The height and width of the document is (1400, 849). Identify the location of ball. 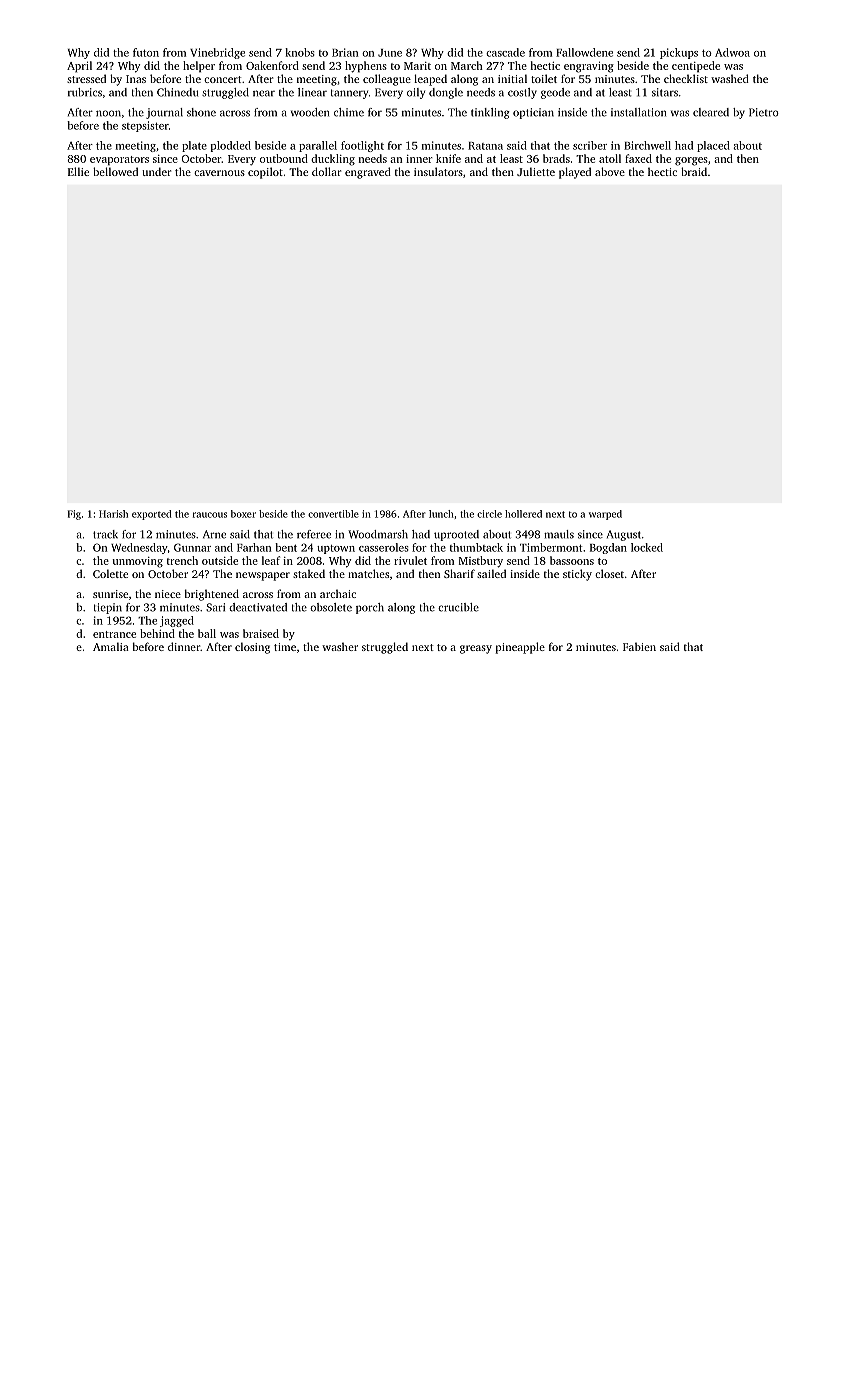
(207, 633).
